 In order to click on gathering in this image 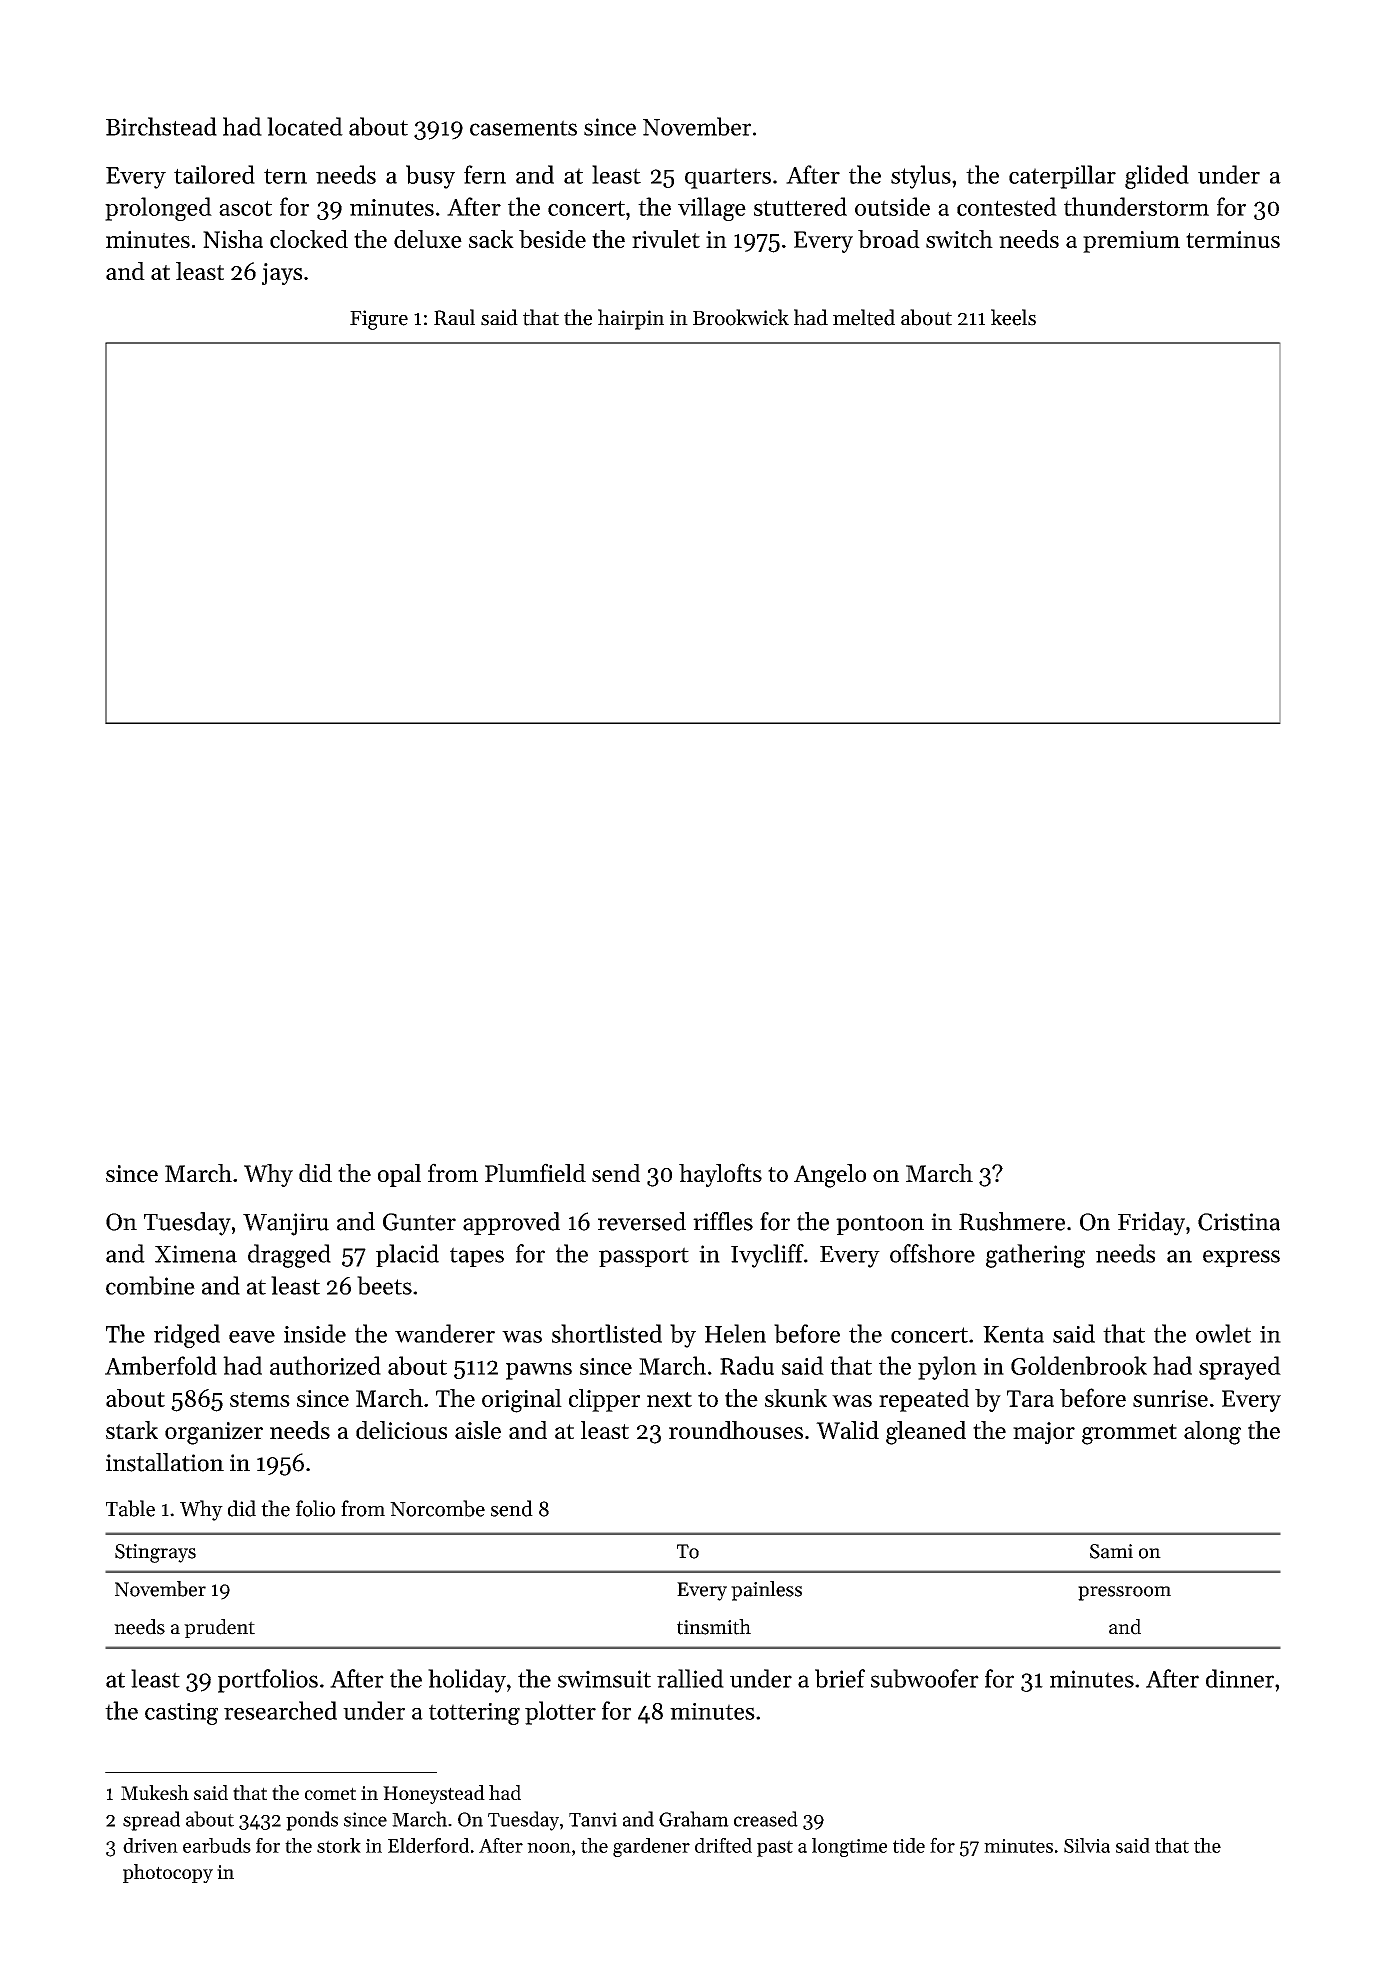, I will do `click(1035, 1256)`.
